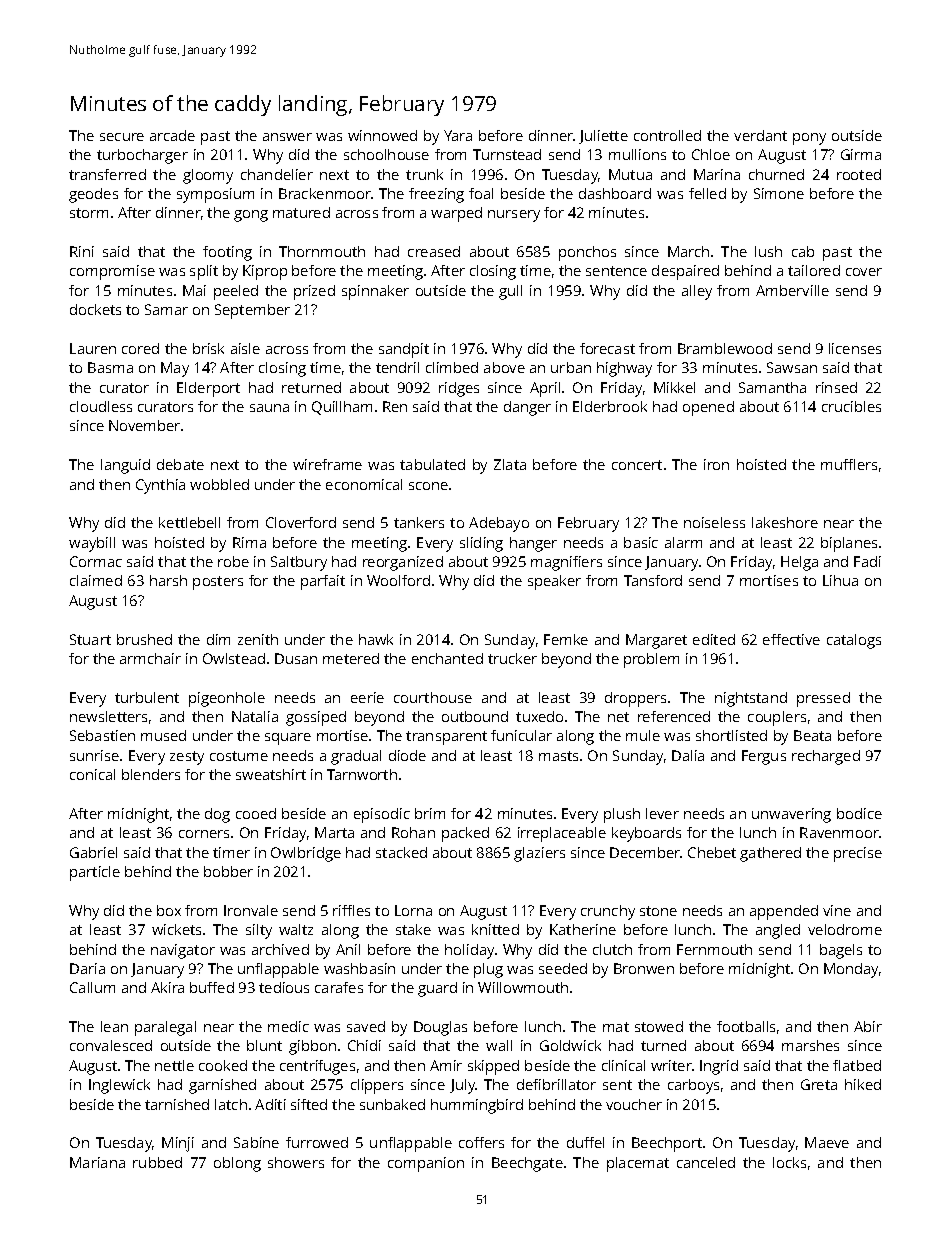 This document has width=952, height=1233. What do you see at coordinates (296, 658) in the document?
I see `Dusan` at bounding box center [296, 658].
